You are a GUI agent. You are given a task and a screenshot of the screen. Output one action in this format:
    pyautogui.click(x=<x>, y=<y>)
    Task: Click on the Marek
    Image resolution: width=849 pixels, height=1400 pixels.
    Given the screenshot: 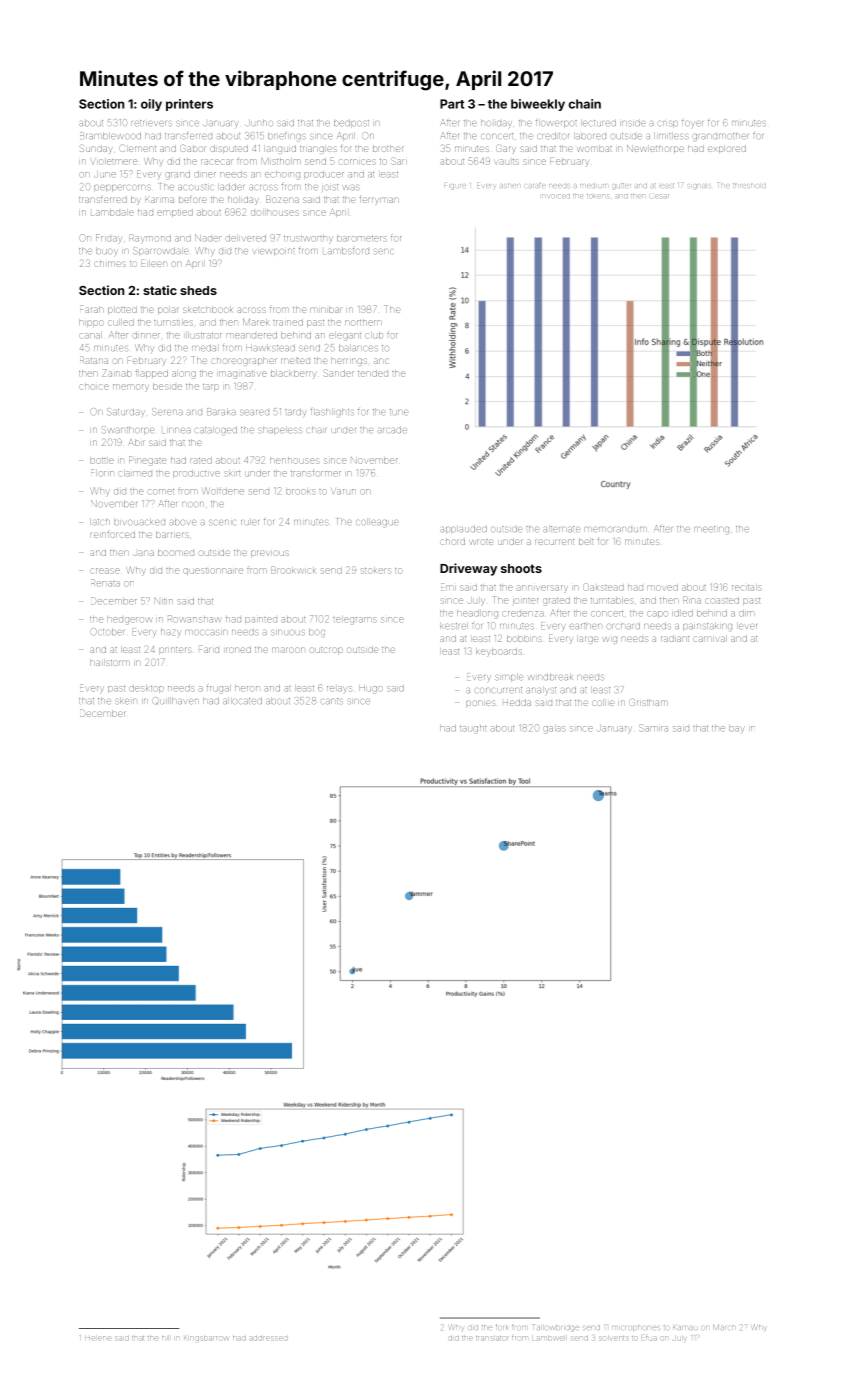 What is the action you would take?
    pyautogui.click(x=256, y=322)
